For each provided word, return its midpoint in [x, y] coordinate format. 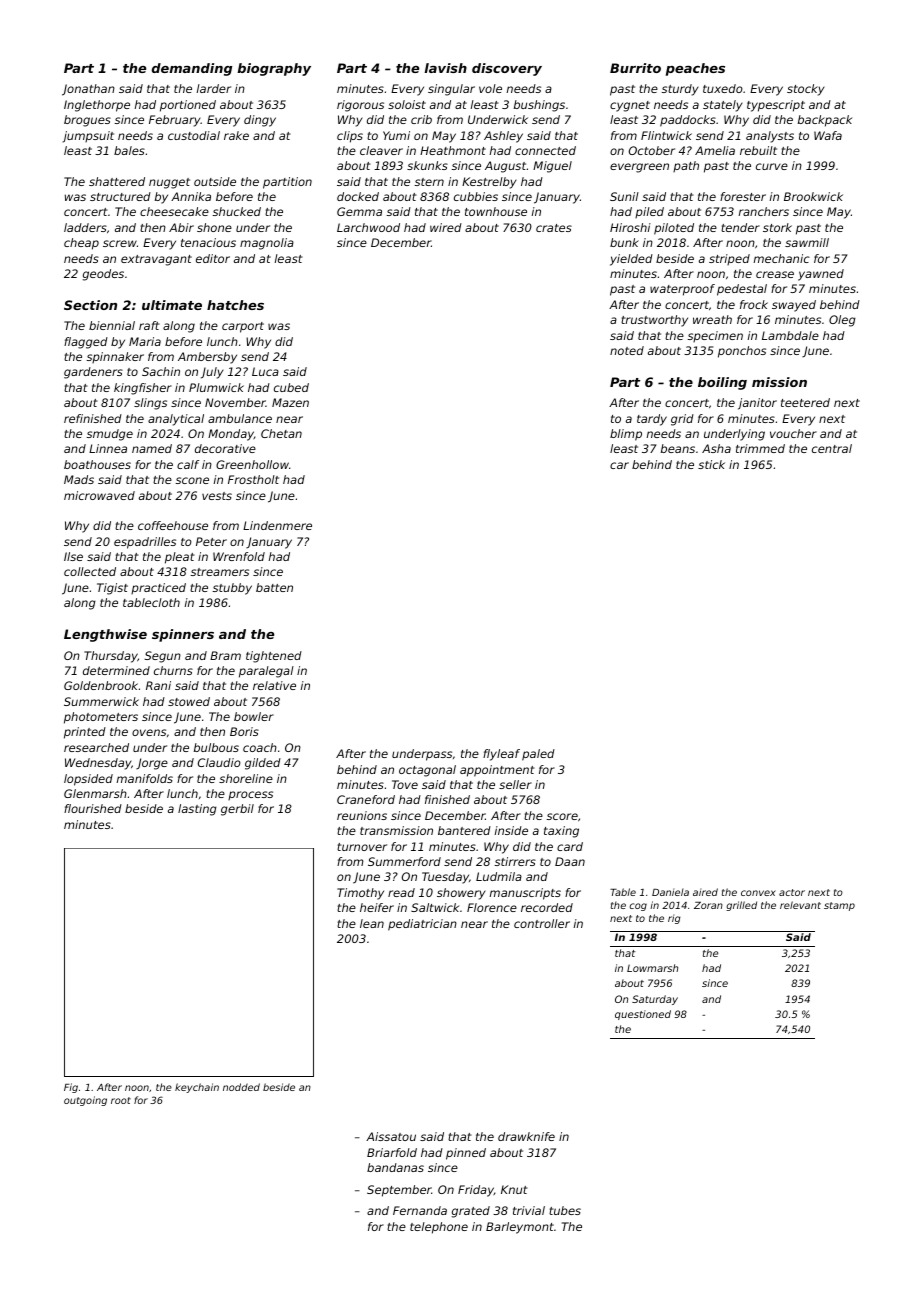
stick [711, 464]
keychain [197, 1088]
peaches [695, 69]
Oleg [842, 321]
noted [627, 350]
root [121, 1100]
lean [372, 923]
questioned [643, 1015]
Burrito [635, 68]
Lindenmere [277, 525]
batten [274, 587]
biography [274, 69]
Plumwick [216, 387]
